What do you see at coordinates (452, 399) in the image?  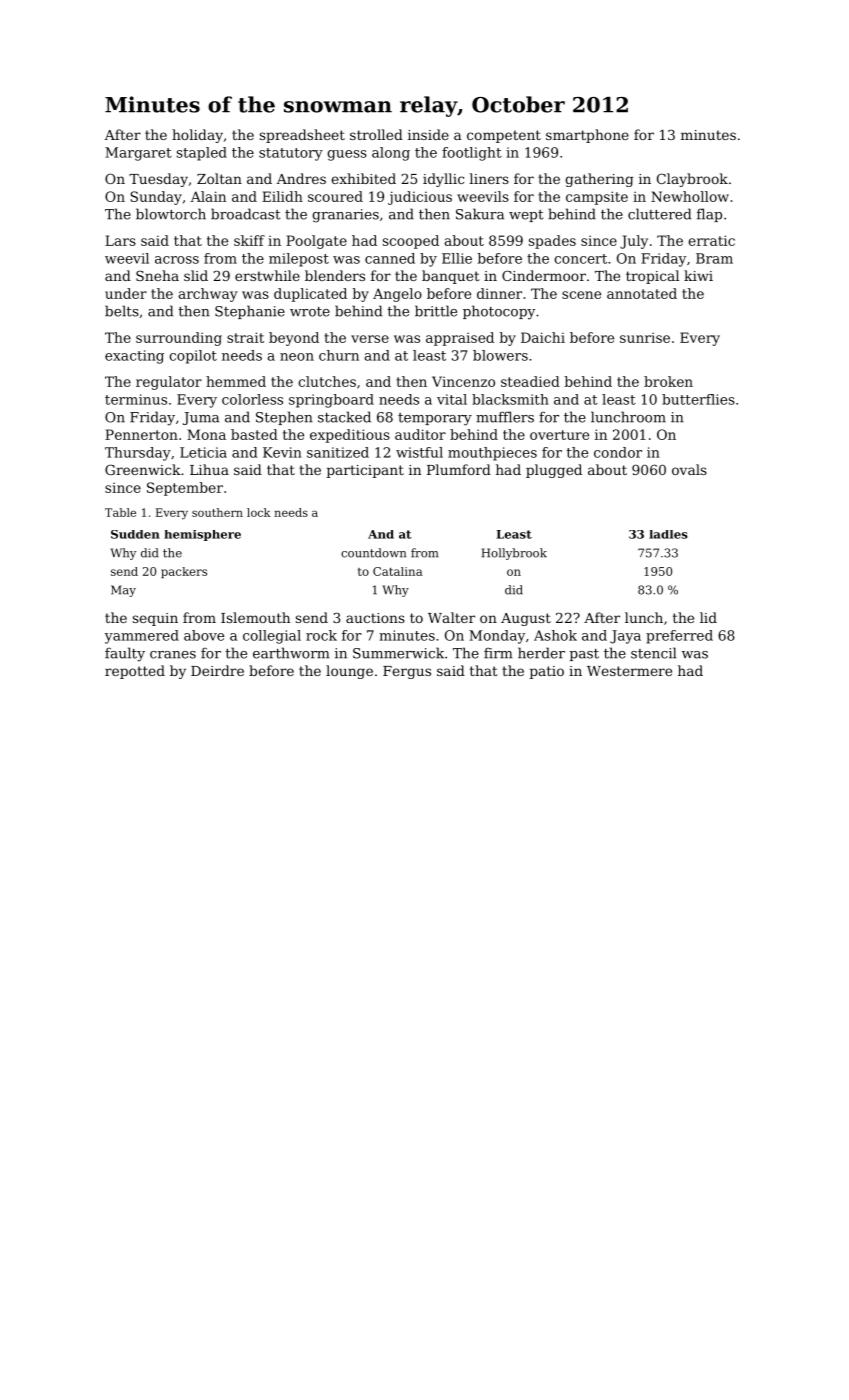 I see `vital` at bounding box center [452, 399].
